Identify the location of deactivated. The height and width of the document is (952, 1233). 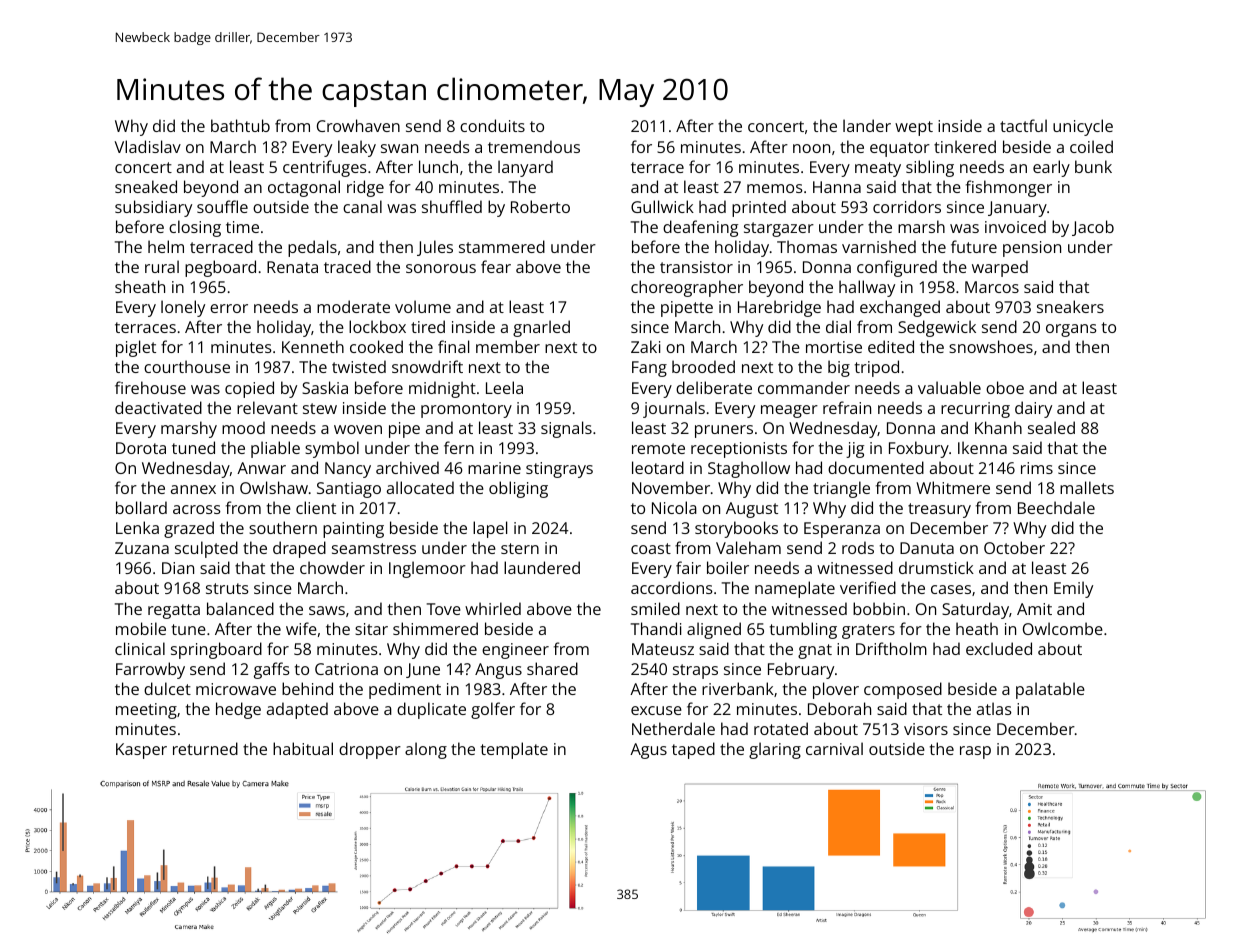
(158, 407).
